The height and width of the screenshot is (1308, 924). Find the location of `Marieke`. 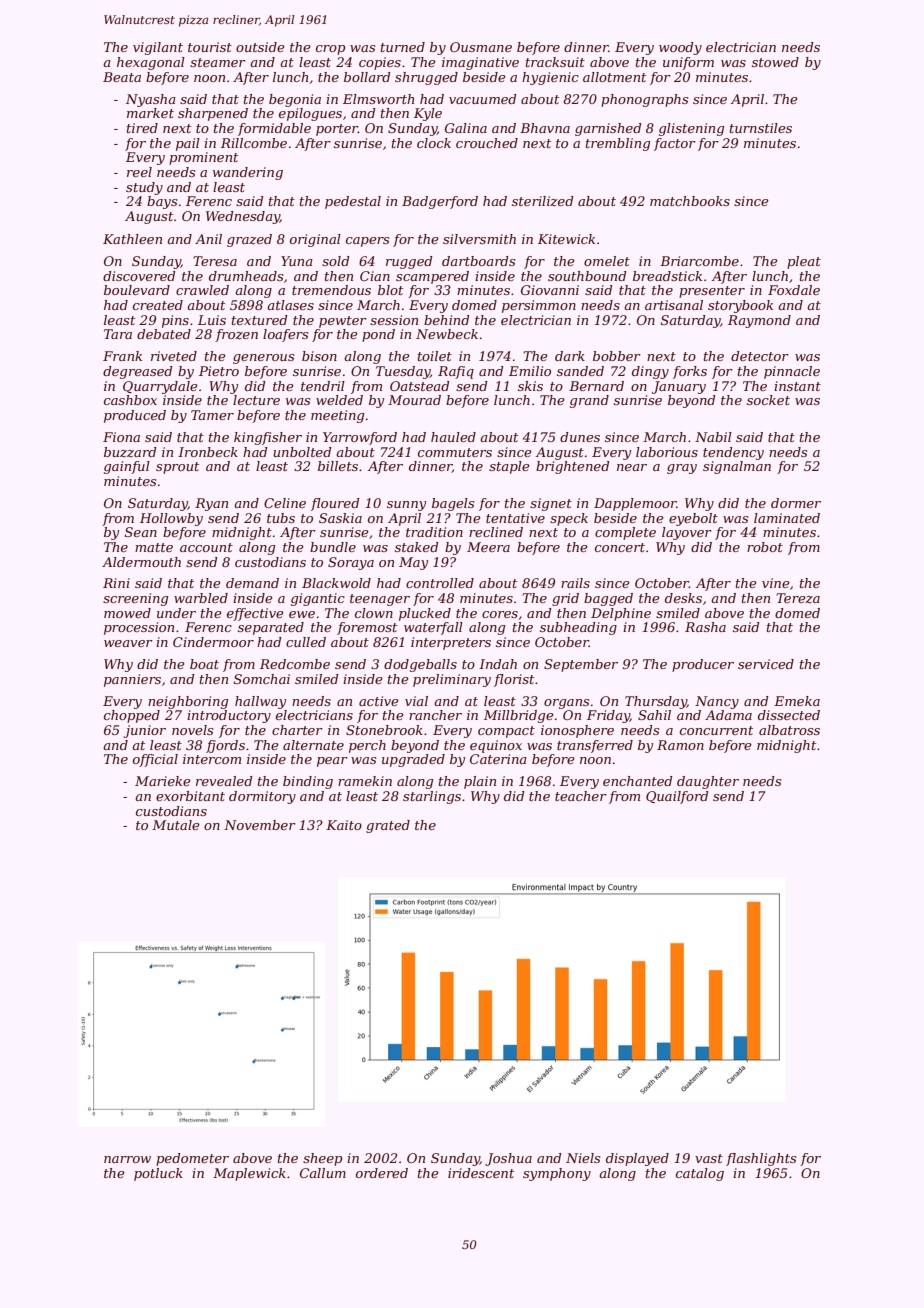

Marieke is located at coordinates (163, 781).
